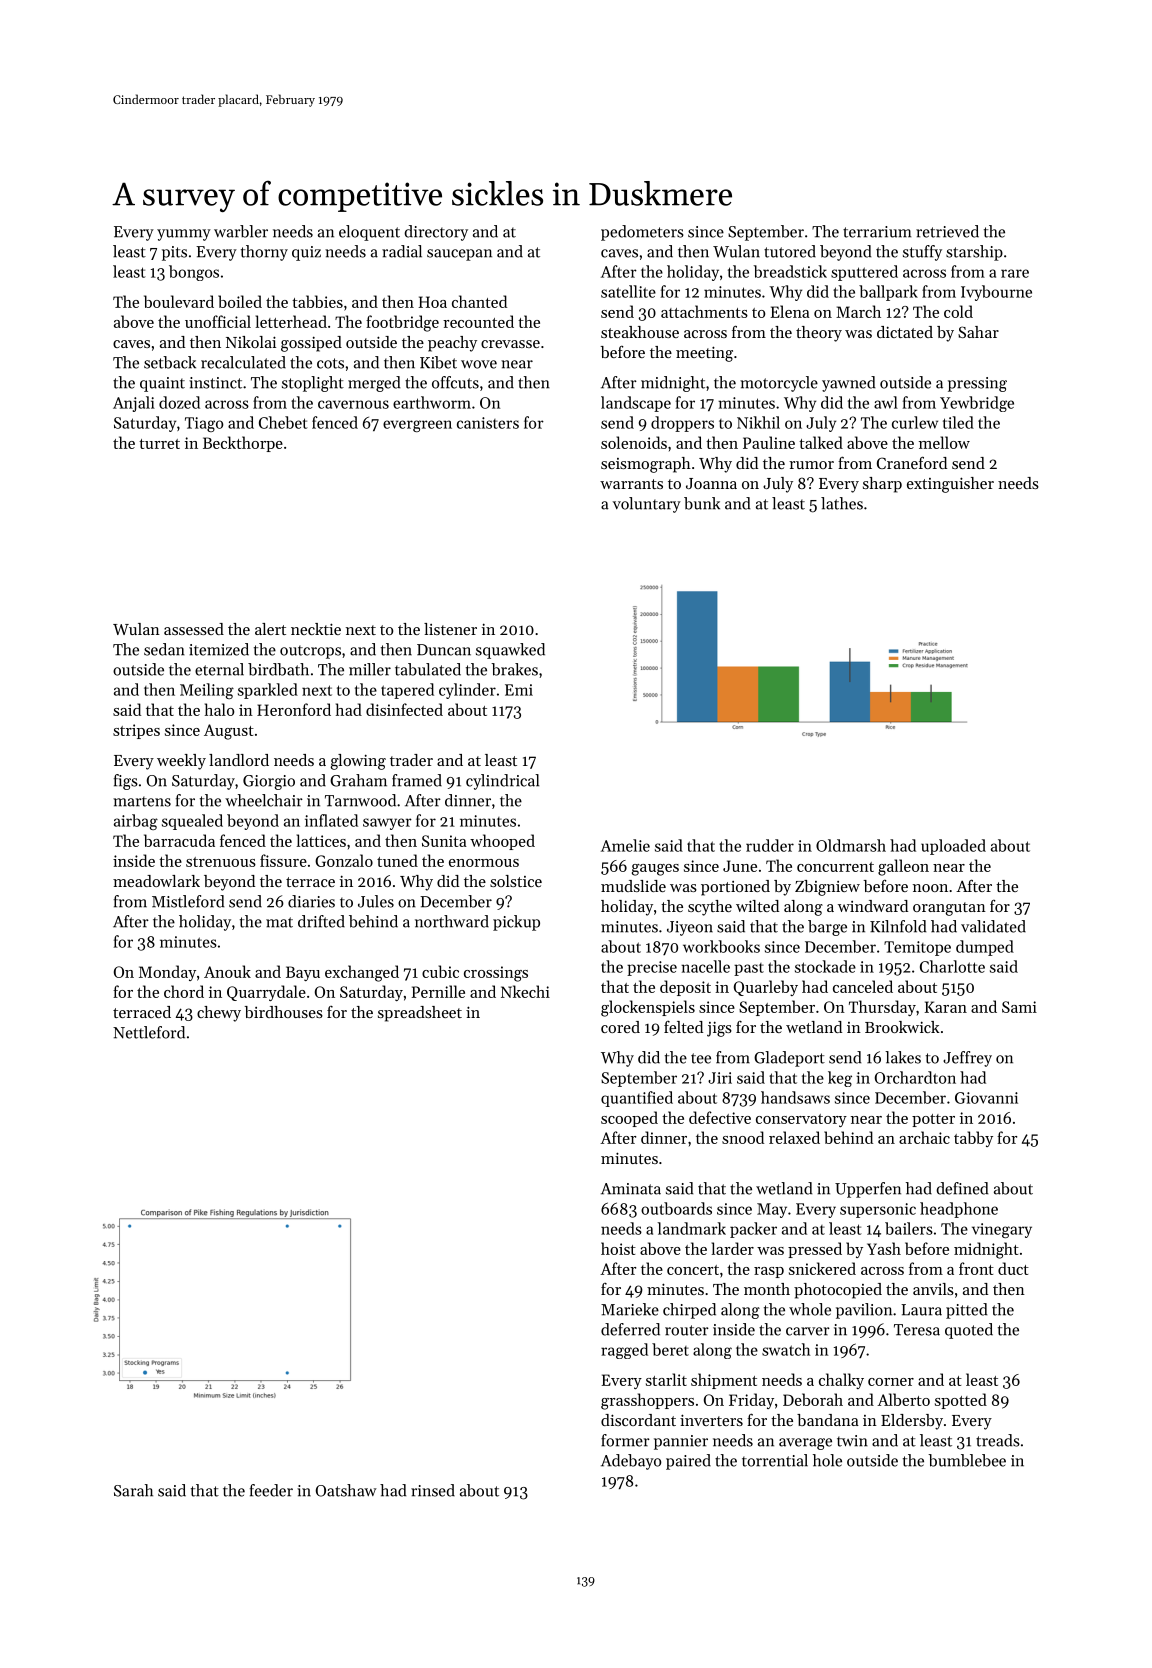 Image resolution: width=1152 pixels, height=1668 pixels. What do you see at coordinates (502, 782) in the screenshot?
I see `cylindrical` at bounding box center [502, 782].
